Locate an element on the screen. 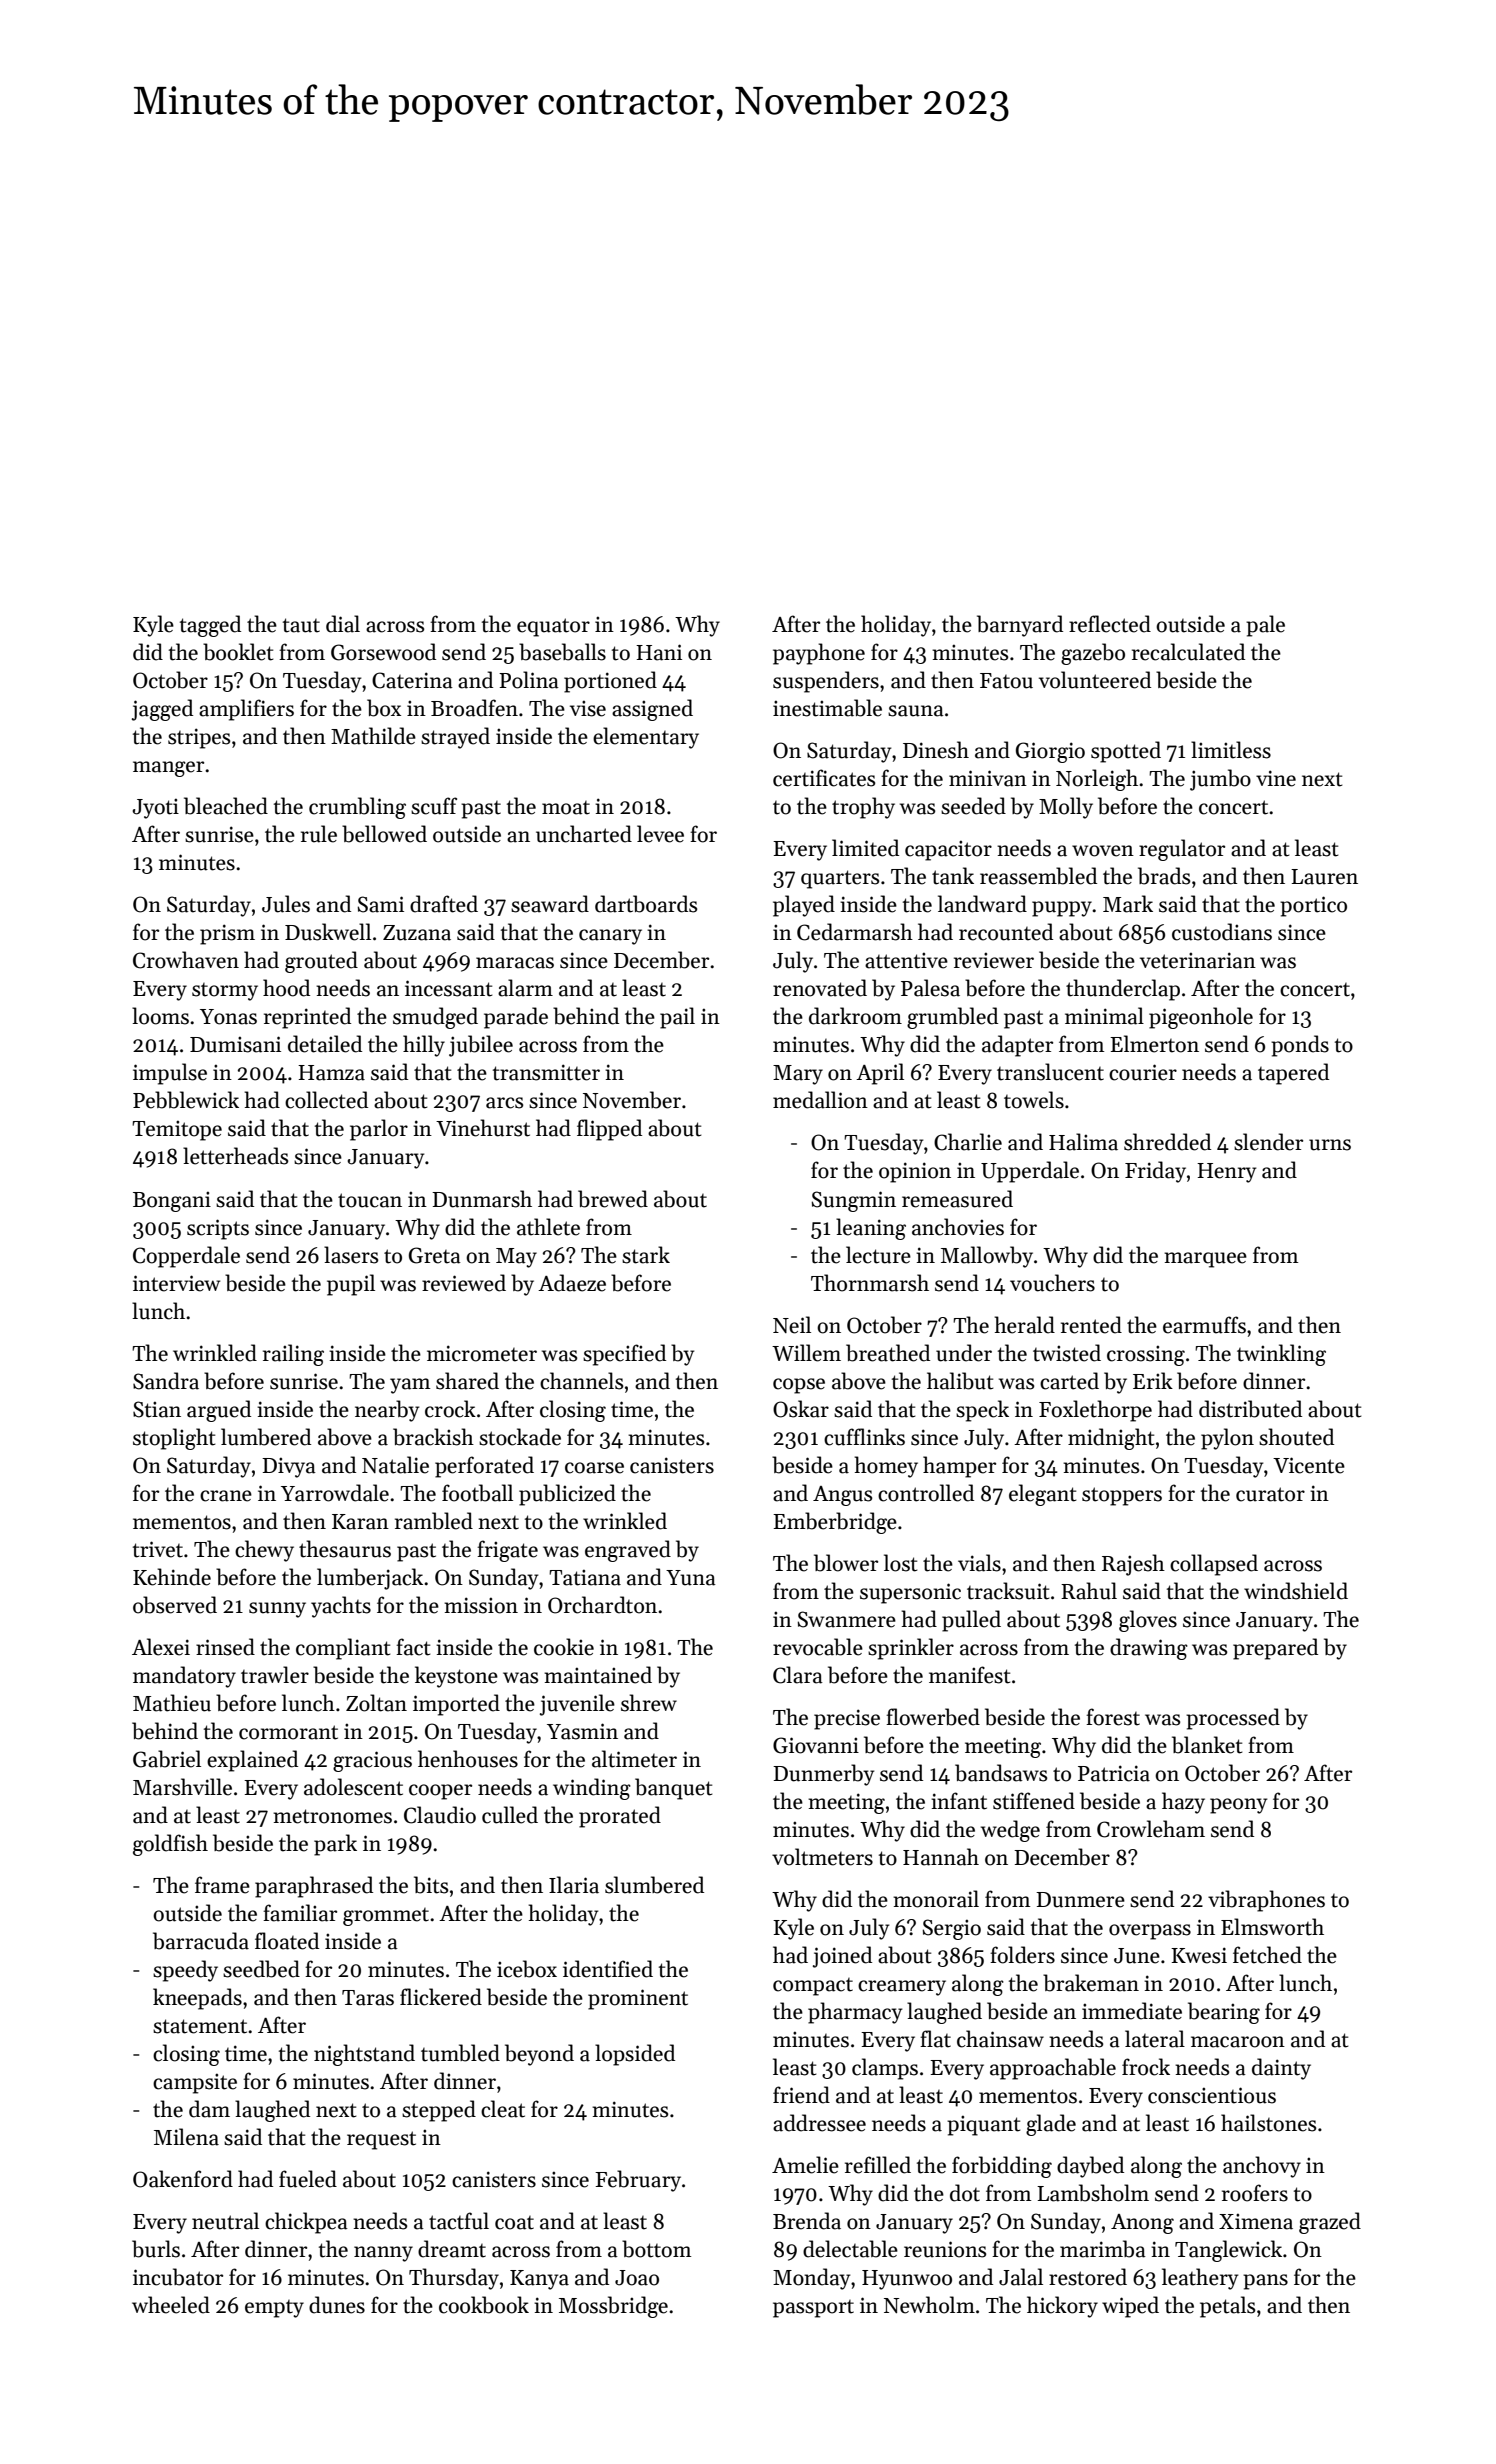  passport is located at coordinates (813, 2309).
